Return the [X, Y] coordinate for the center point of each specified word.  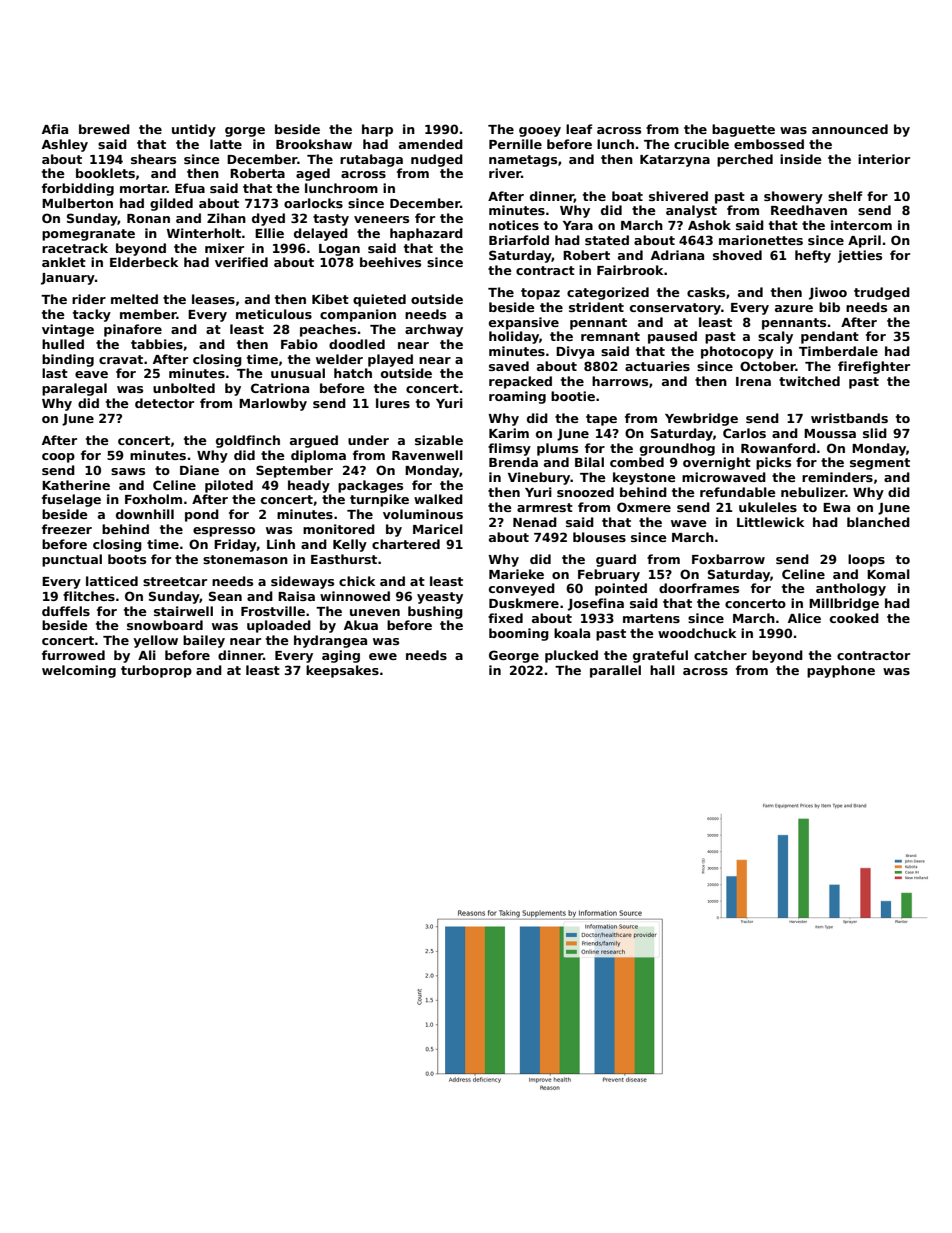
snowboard [165, 625]
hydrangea [330, 641]
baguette [743, 130]
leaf [579, 129]
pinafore [133, 330]
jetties [860, 256]
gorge [245, 132]
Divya [575, 352]
